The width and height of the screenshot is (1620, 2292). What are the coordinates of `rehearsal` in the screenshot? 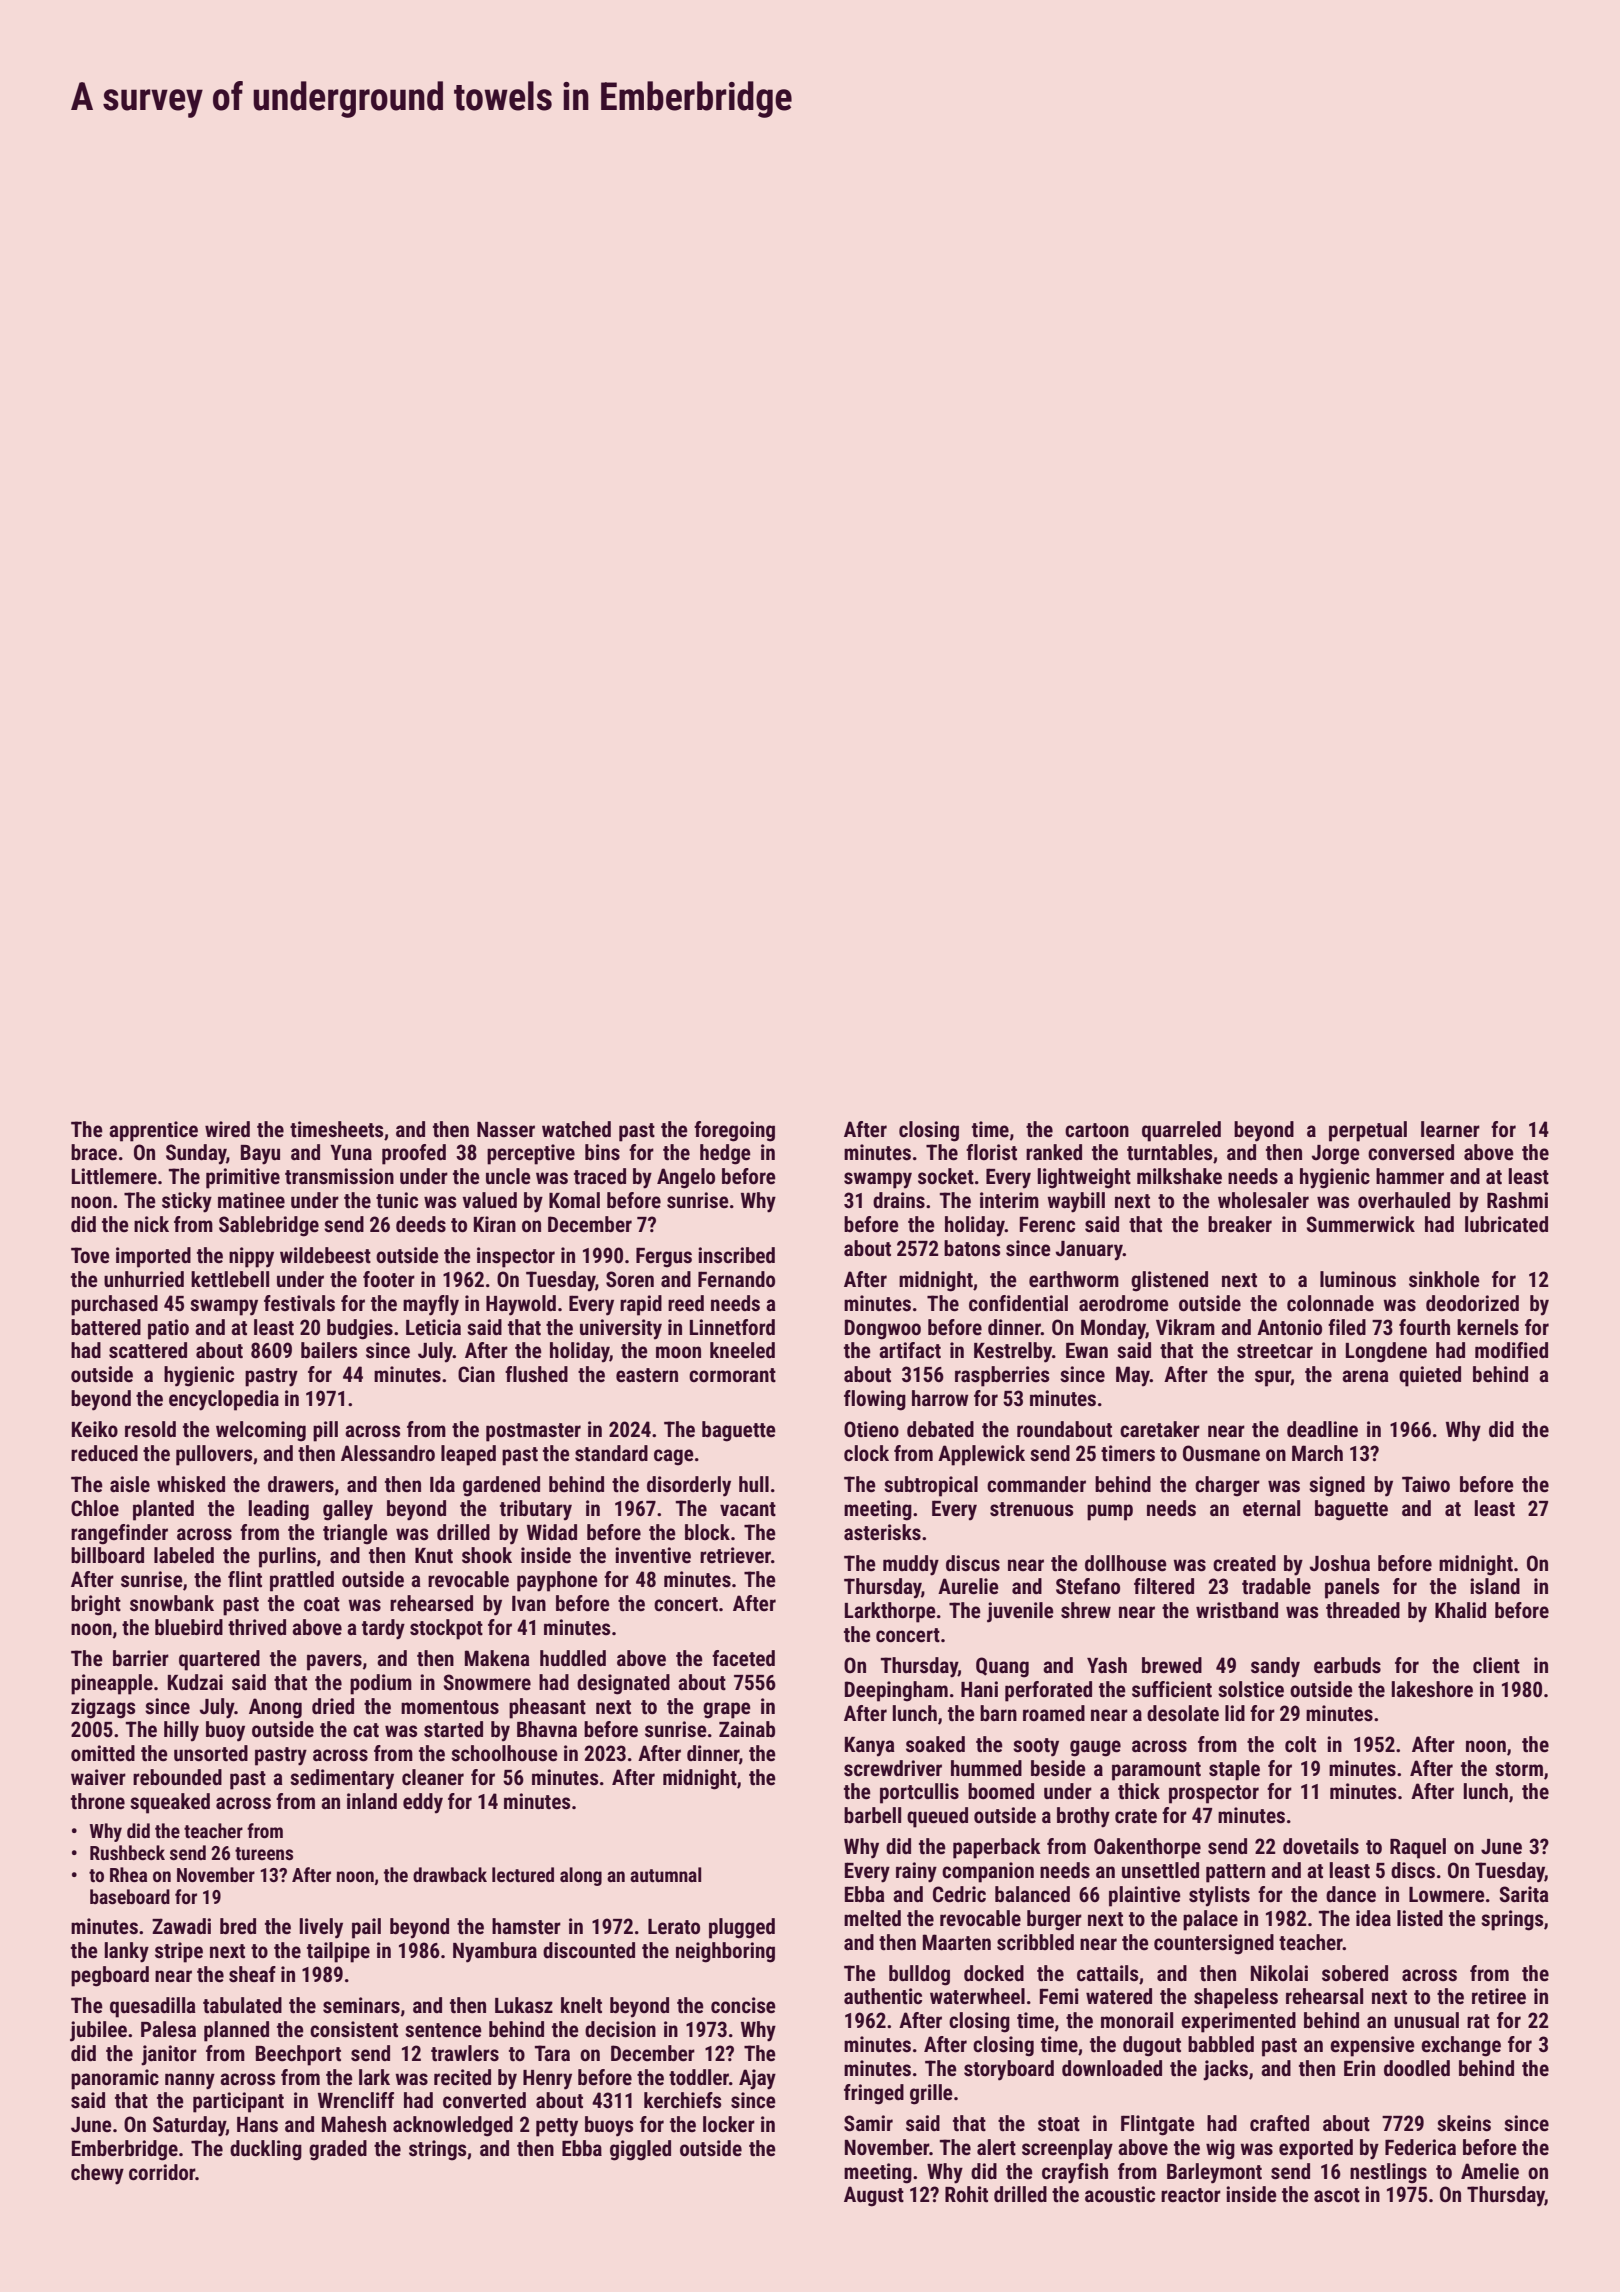 It's located at (1324, 1996).
